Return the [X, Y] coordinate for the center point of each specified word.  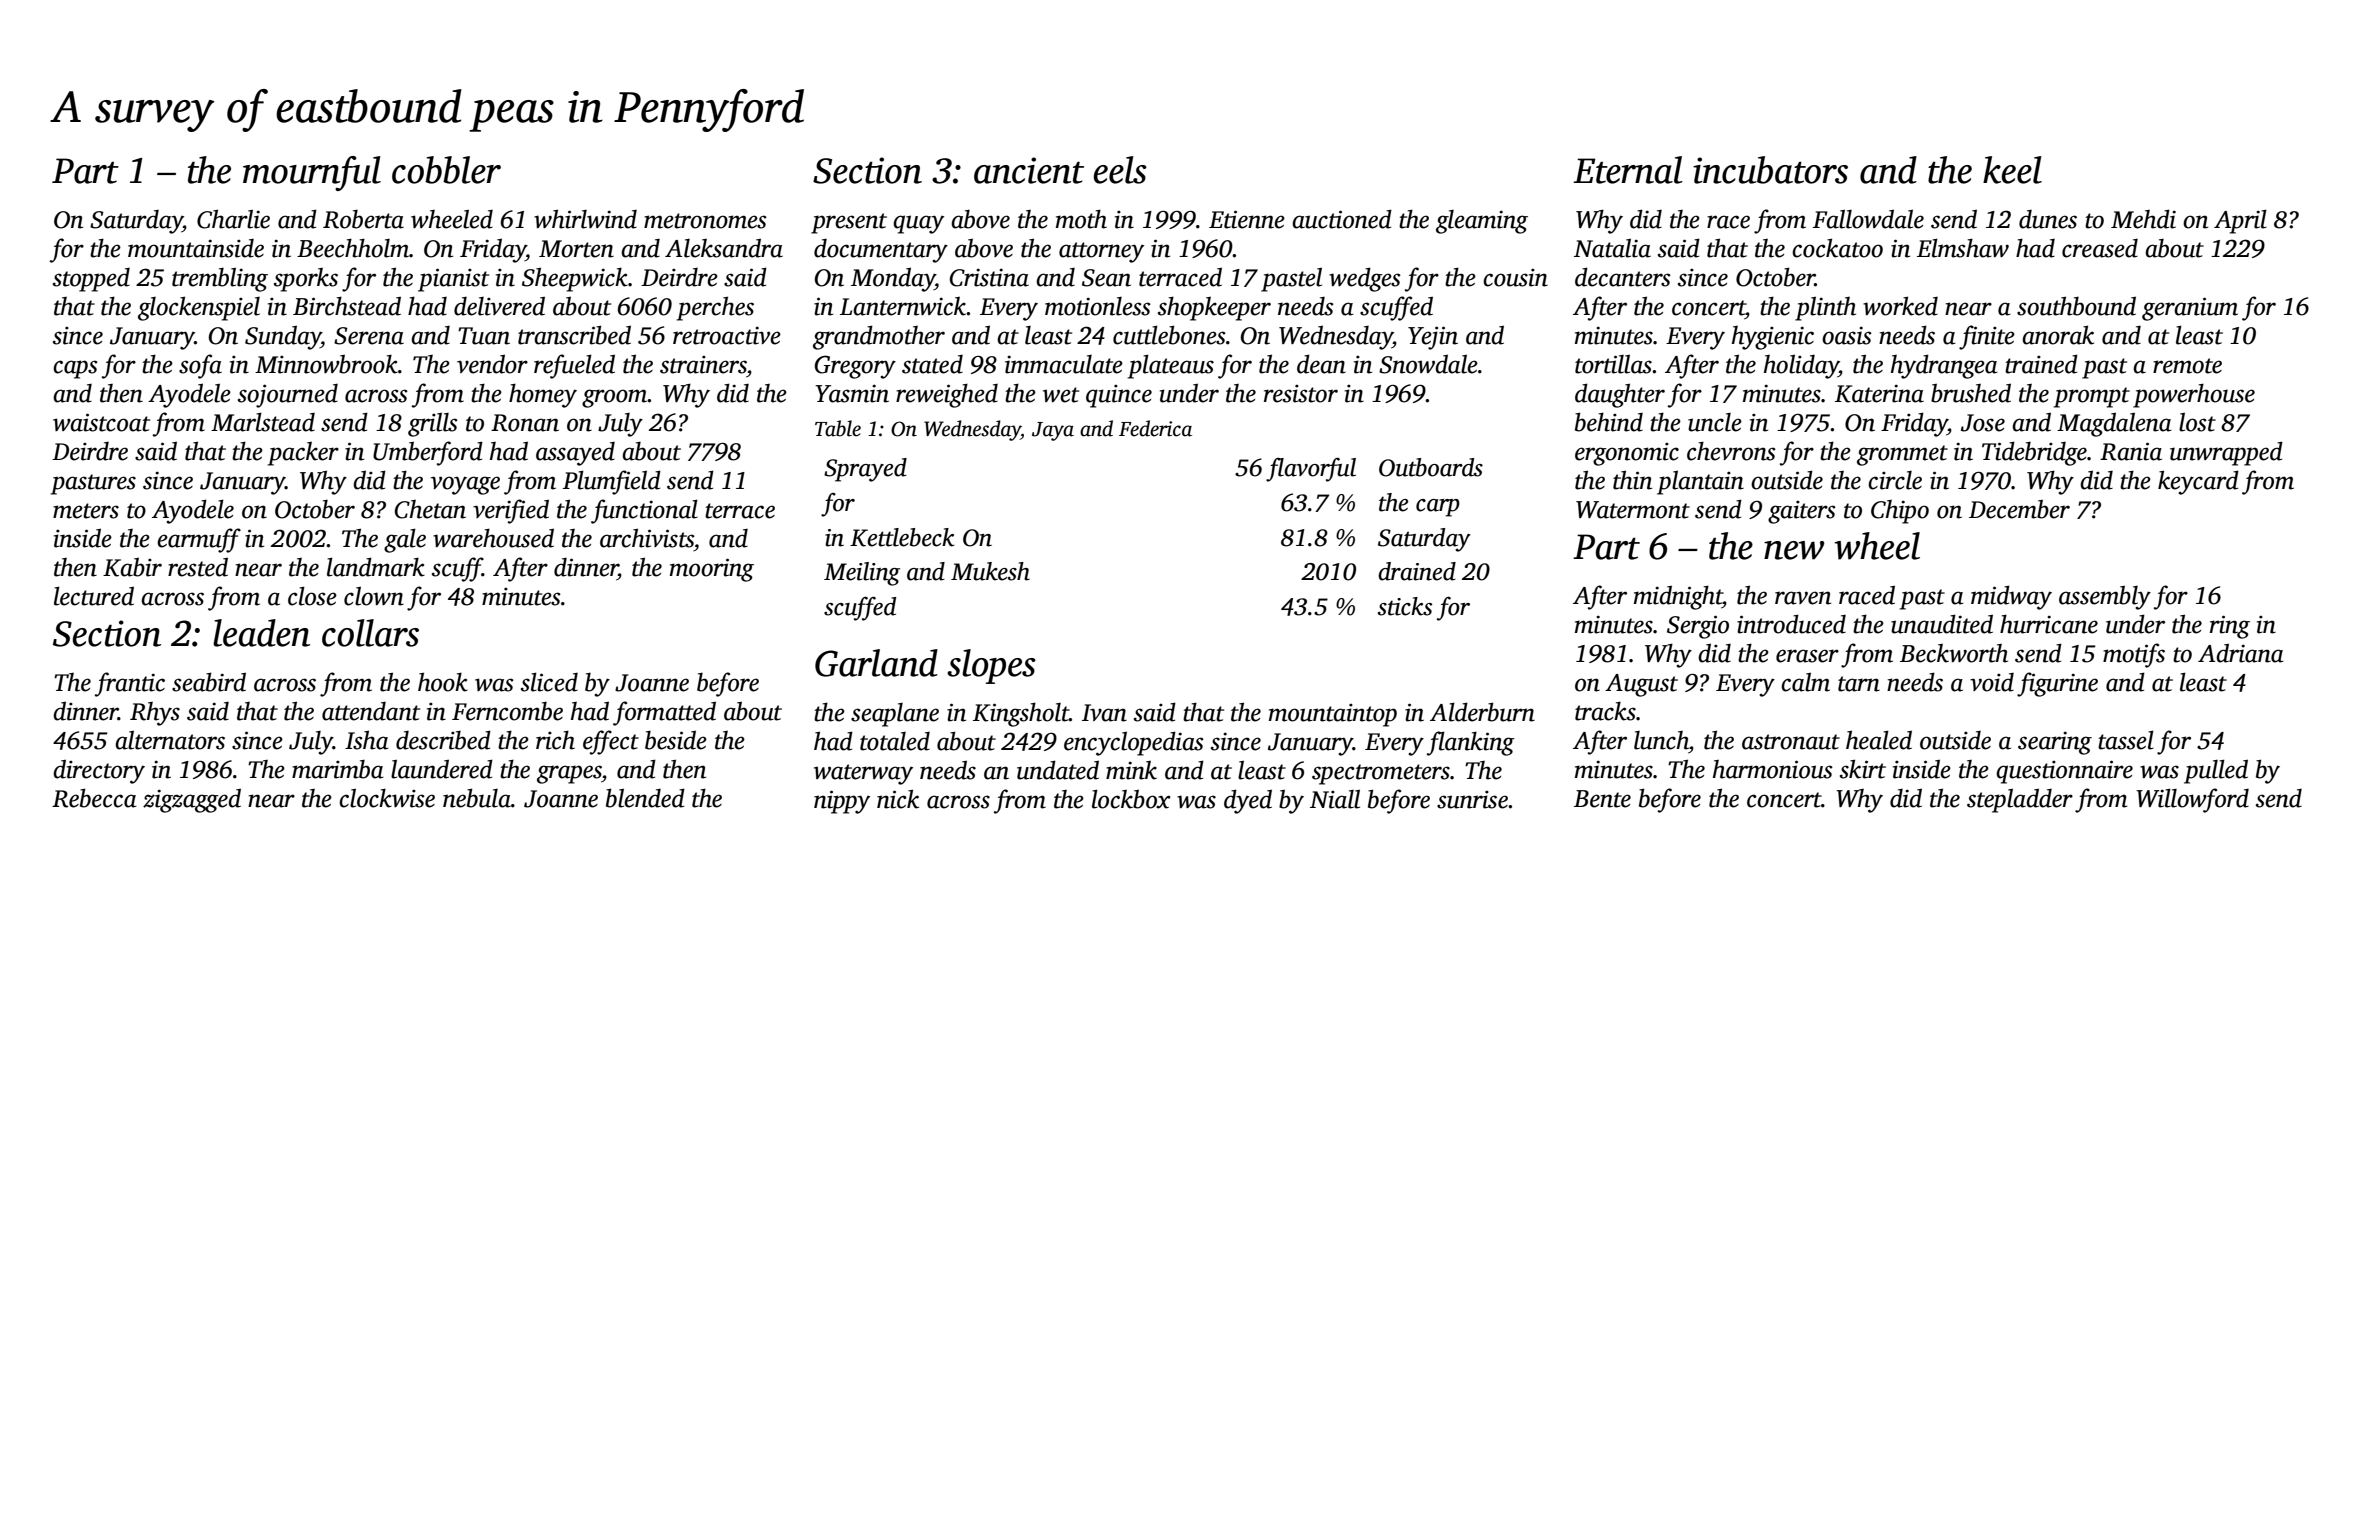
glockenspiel [199, 308]
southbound [2076, 306]
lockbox [1131, 799]
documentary [881, 251]
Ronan [525, 423]
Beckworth [1954, 653]
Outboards [1431, 467]
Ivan [1104, 713]
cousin [1515, 278]
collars [370, 633]
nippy [842, 802]
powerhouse [2194, 395]
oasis [1847, 335]
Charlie [233, 219]
